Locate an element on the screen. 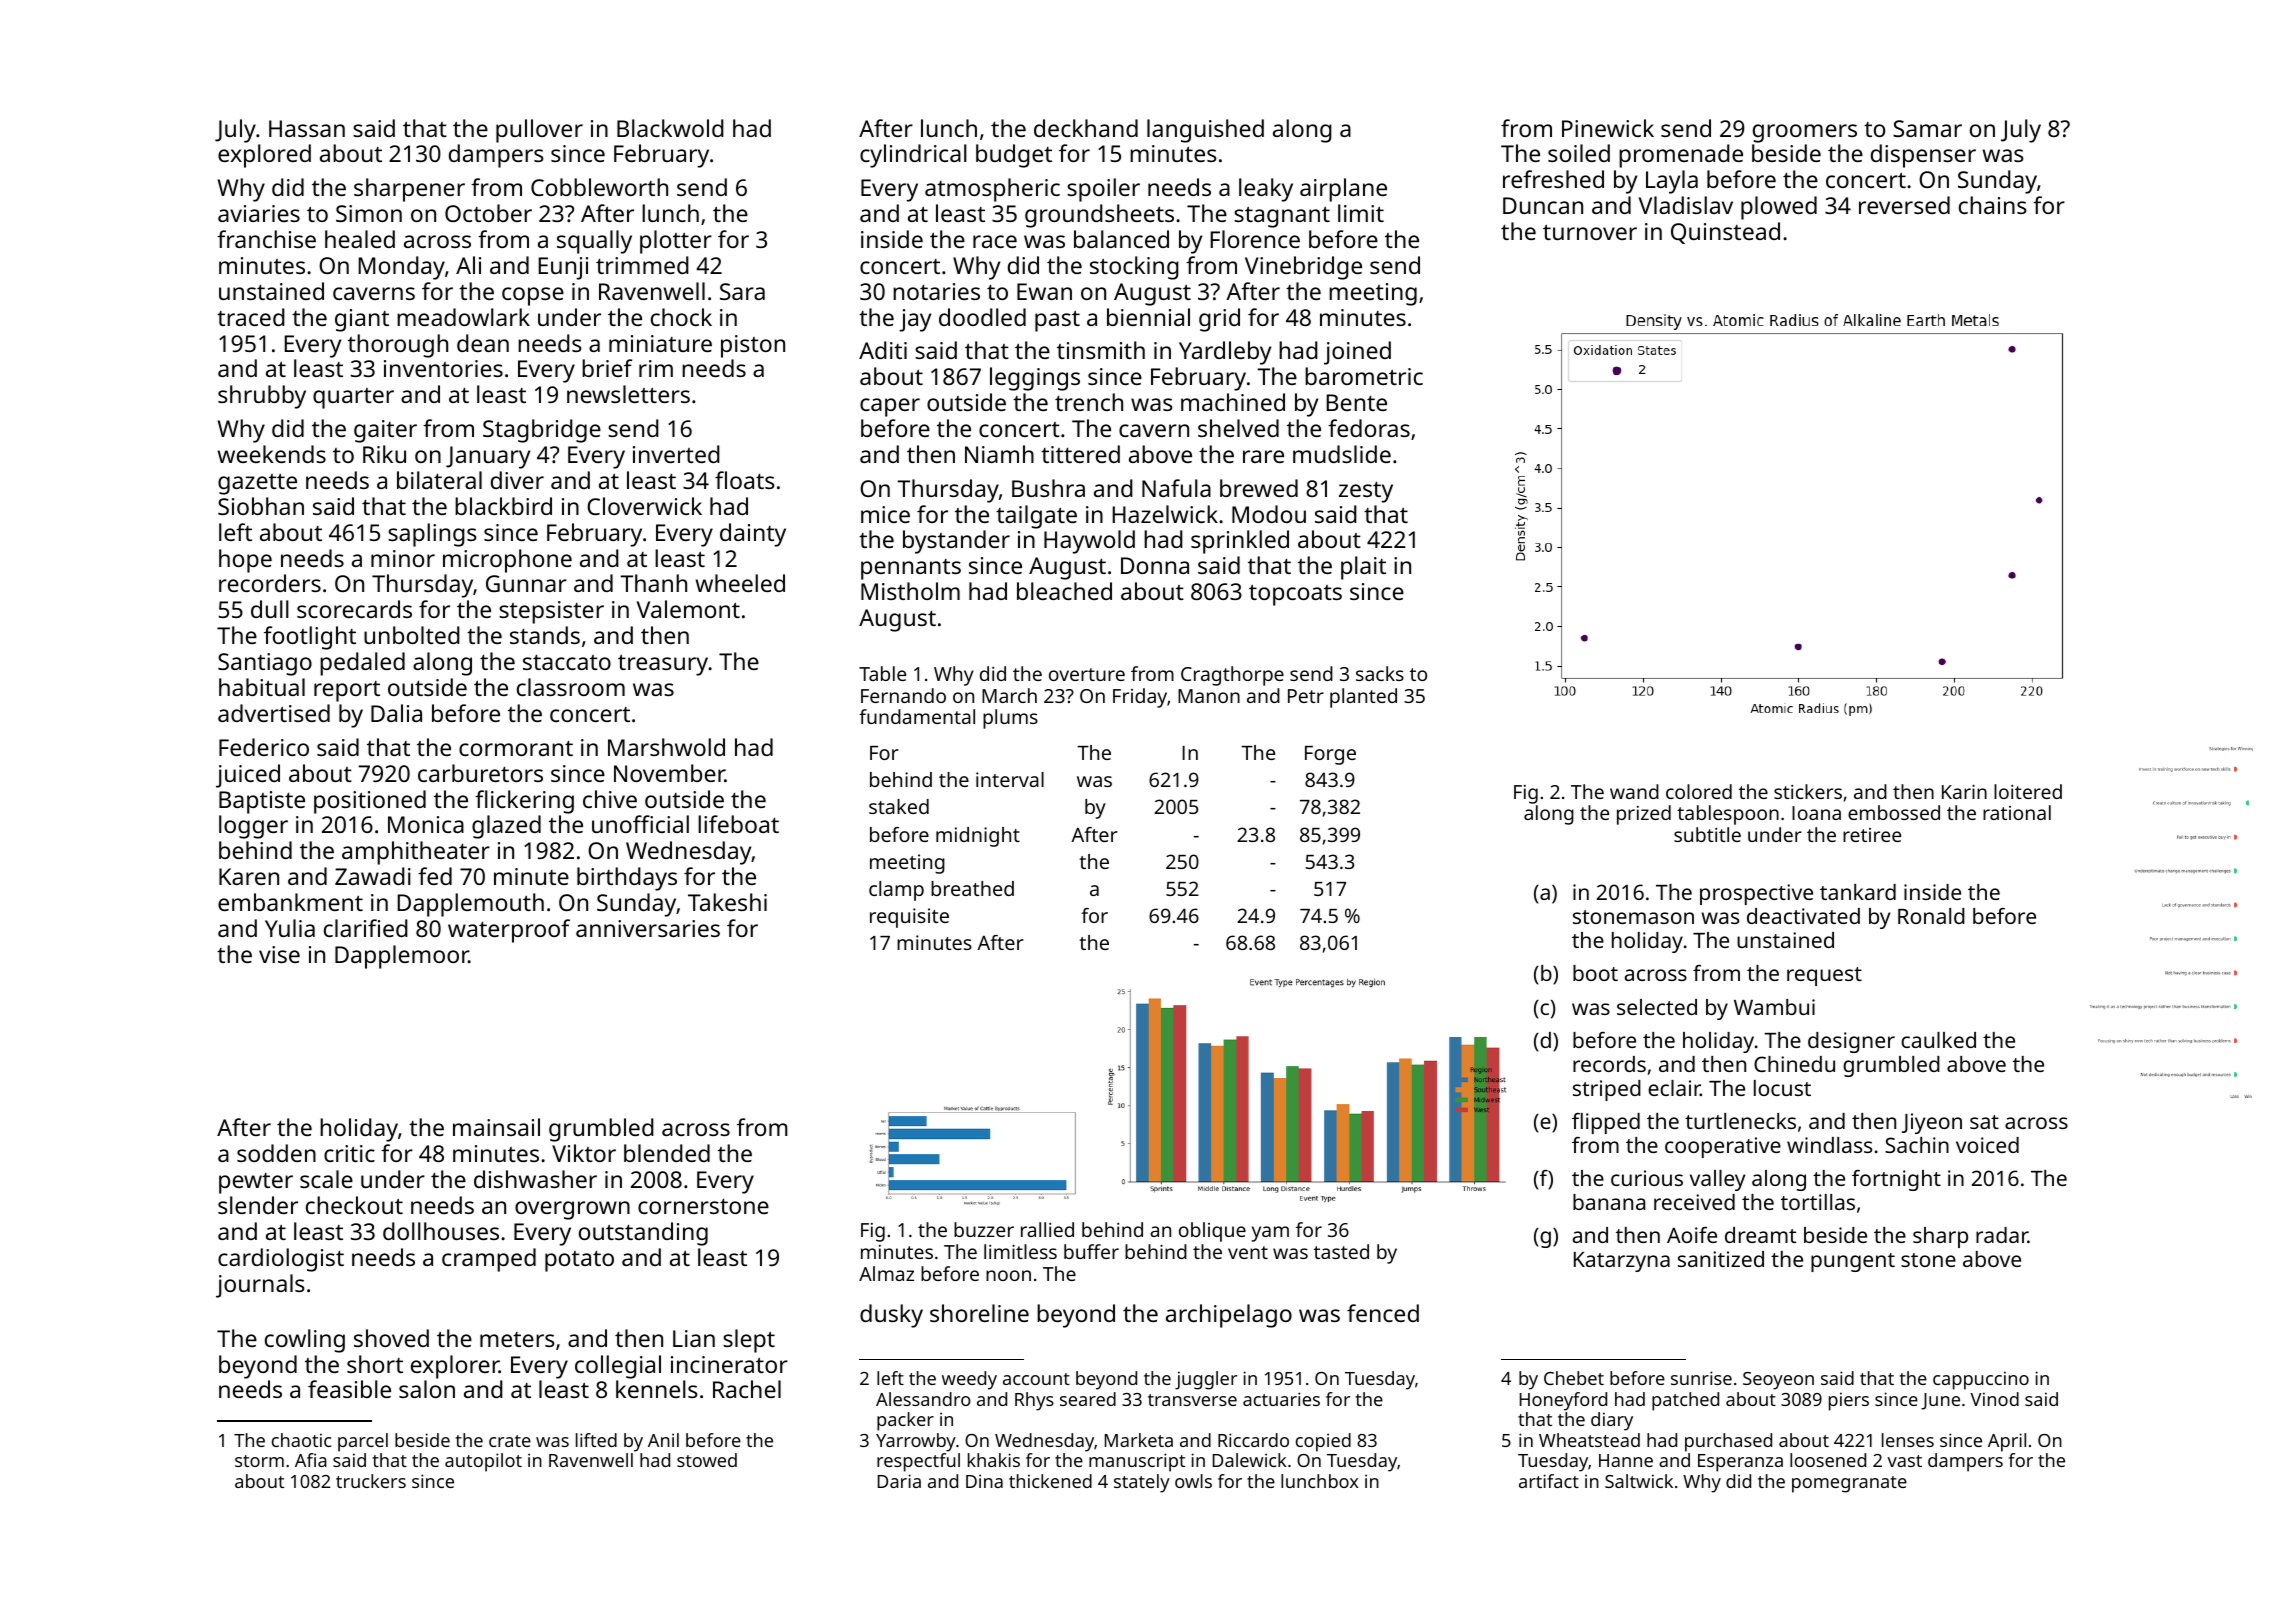 The width and height of the screenshot is (2292, 1620). joined is located at coordinates (1357, 353).
